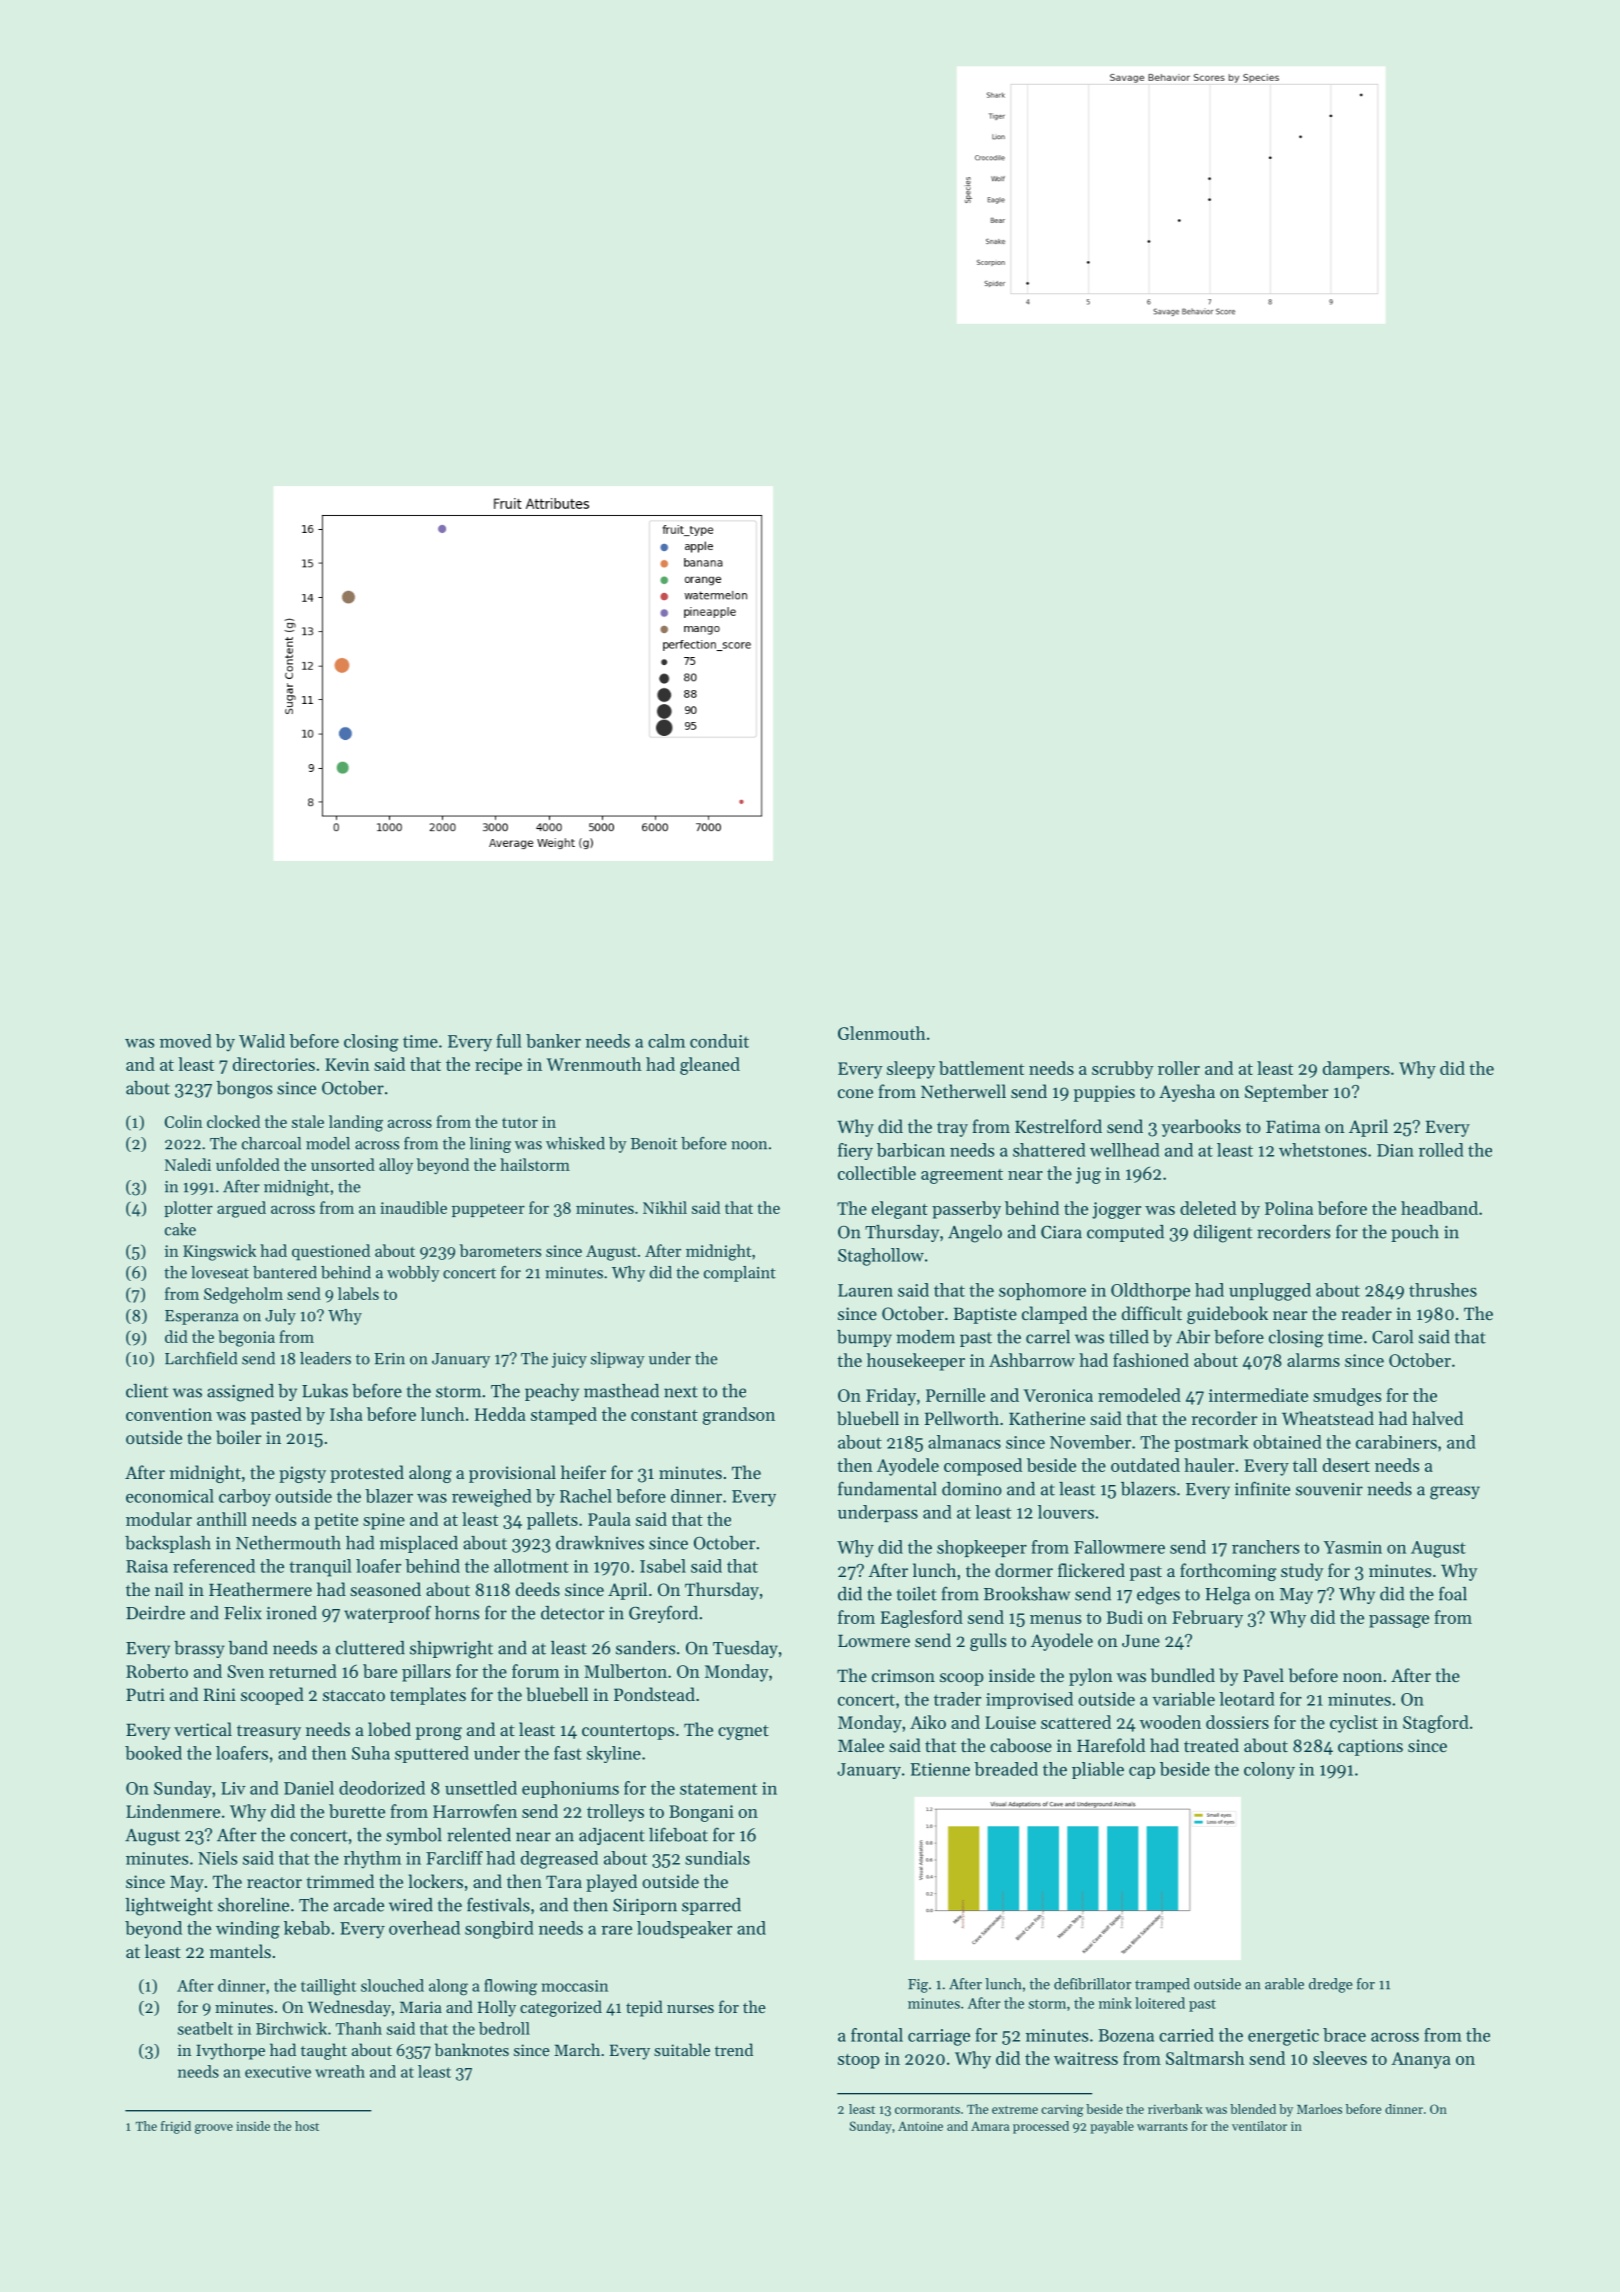 The height and width of the page is (2292, 1620). Describe the element at coordinates (609, 1519) in the page. I see `Paula` at that location.
